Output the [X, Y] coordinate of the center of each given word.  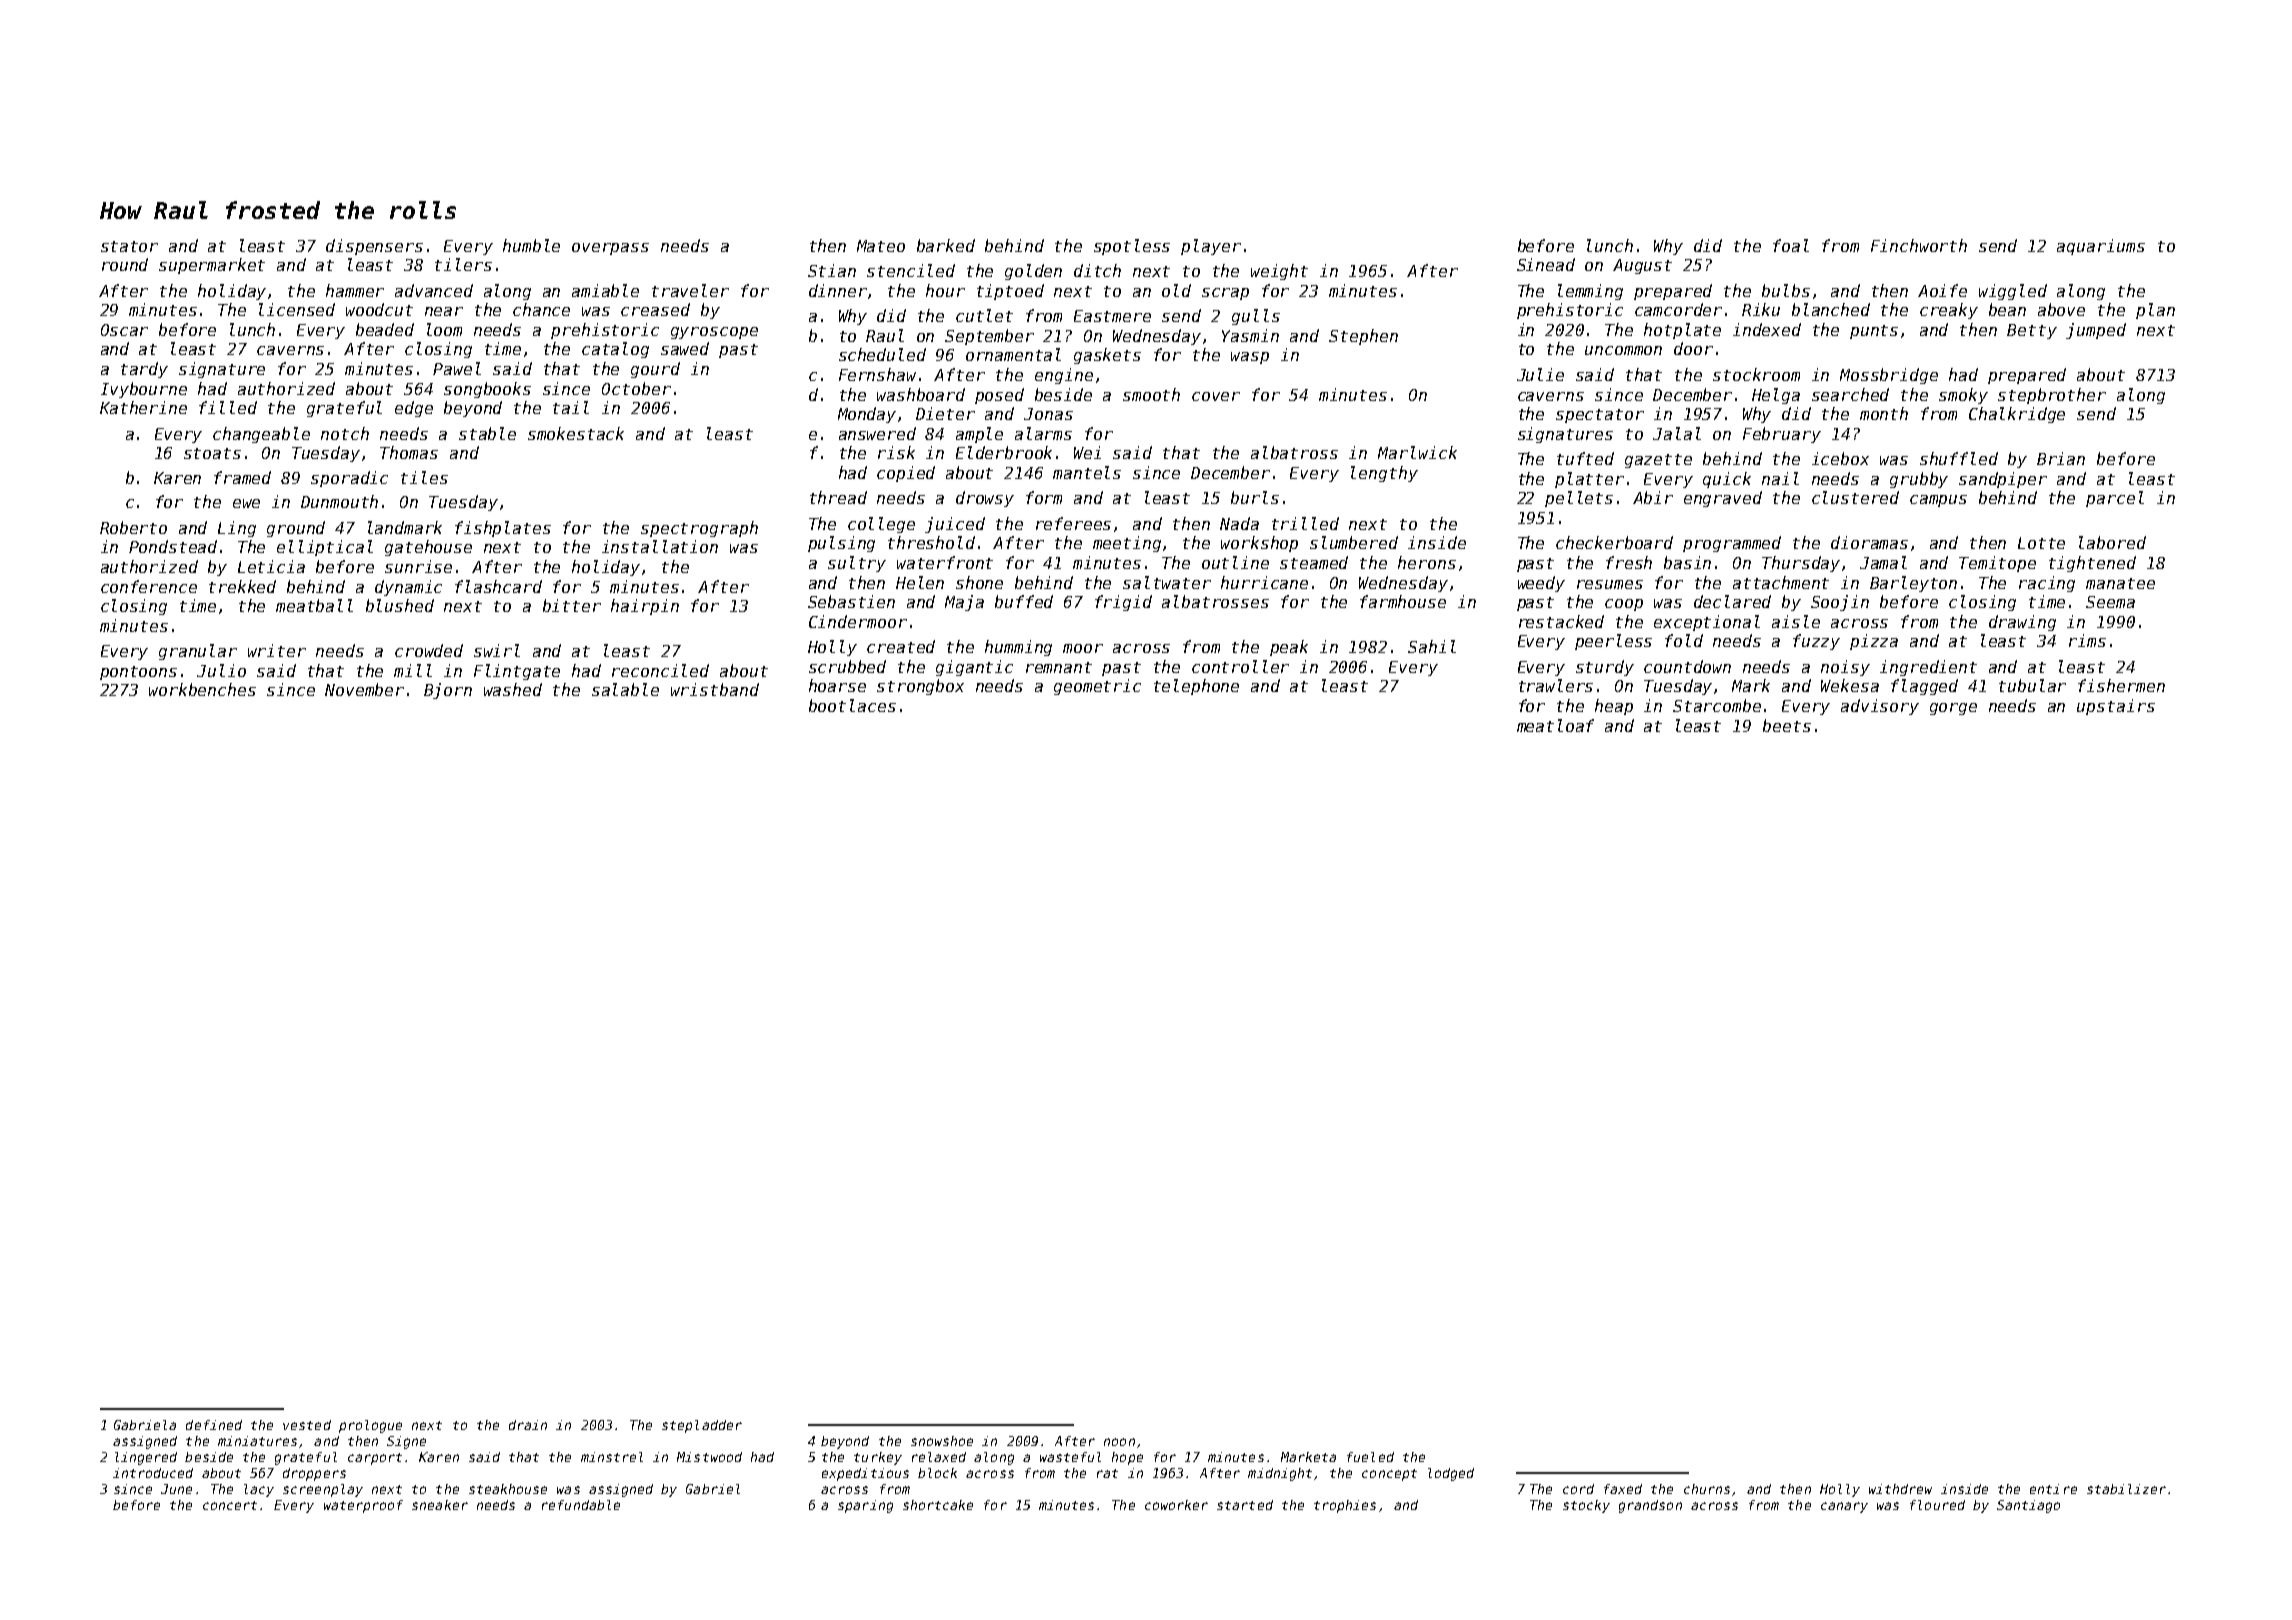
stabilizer [2126, 1489]
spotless [1132, 247]
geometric [1097, 687]
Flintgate [517, 672]
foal [1791, 245]
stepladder [702, 1426]
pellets [1579, 499]
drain [528, 1425]
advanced [434, 290]
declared [1732, 601]
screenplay [323, 1490]
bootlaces [852, 705]
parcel [2115, 499]
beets [1787, 725]
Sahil [1432, 646]
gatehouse [428, 548]
